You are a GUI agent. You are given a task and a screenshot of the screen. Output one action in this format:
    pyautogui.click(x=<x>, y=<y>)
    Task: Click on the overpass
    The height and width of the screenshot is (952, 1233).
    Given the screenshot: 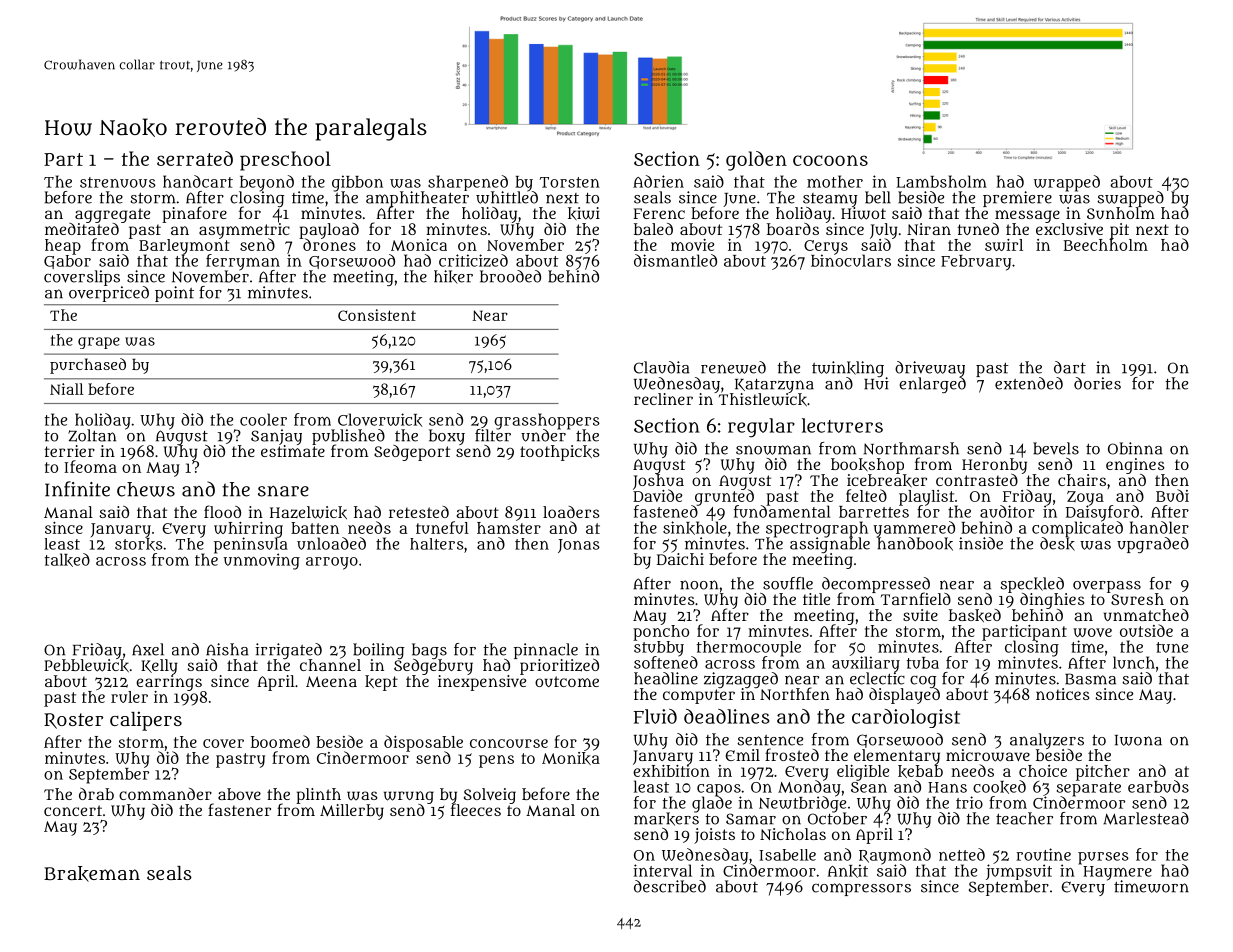 What is the action you would take?
    pyautogui.click(x=1107, y=587)
